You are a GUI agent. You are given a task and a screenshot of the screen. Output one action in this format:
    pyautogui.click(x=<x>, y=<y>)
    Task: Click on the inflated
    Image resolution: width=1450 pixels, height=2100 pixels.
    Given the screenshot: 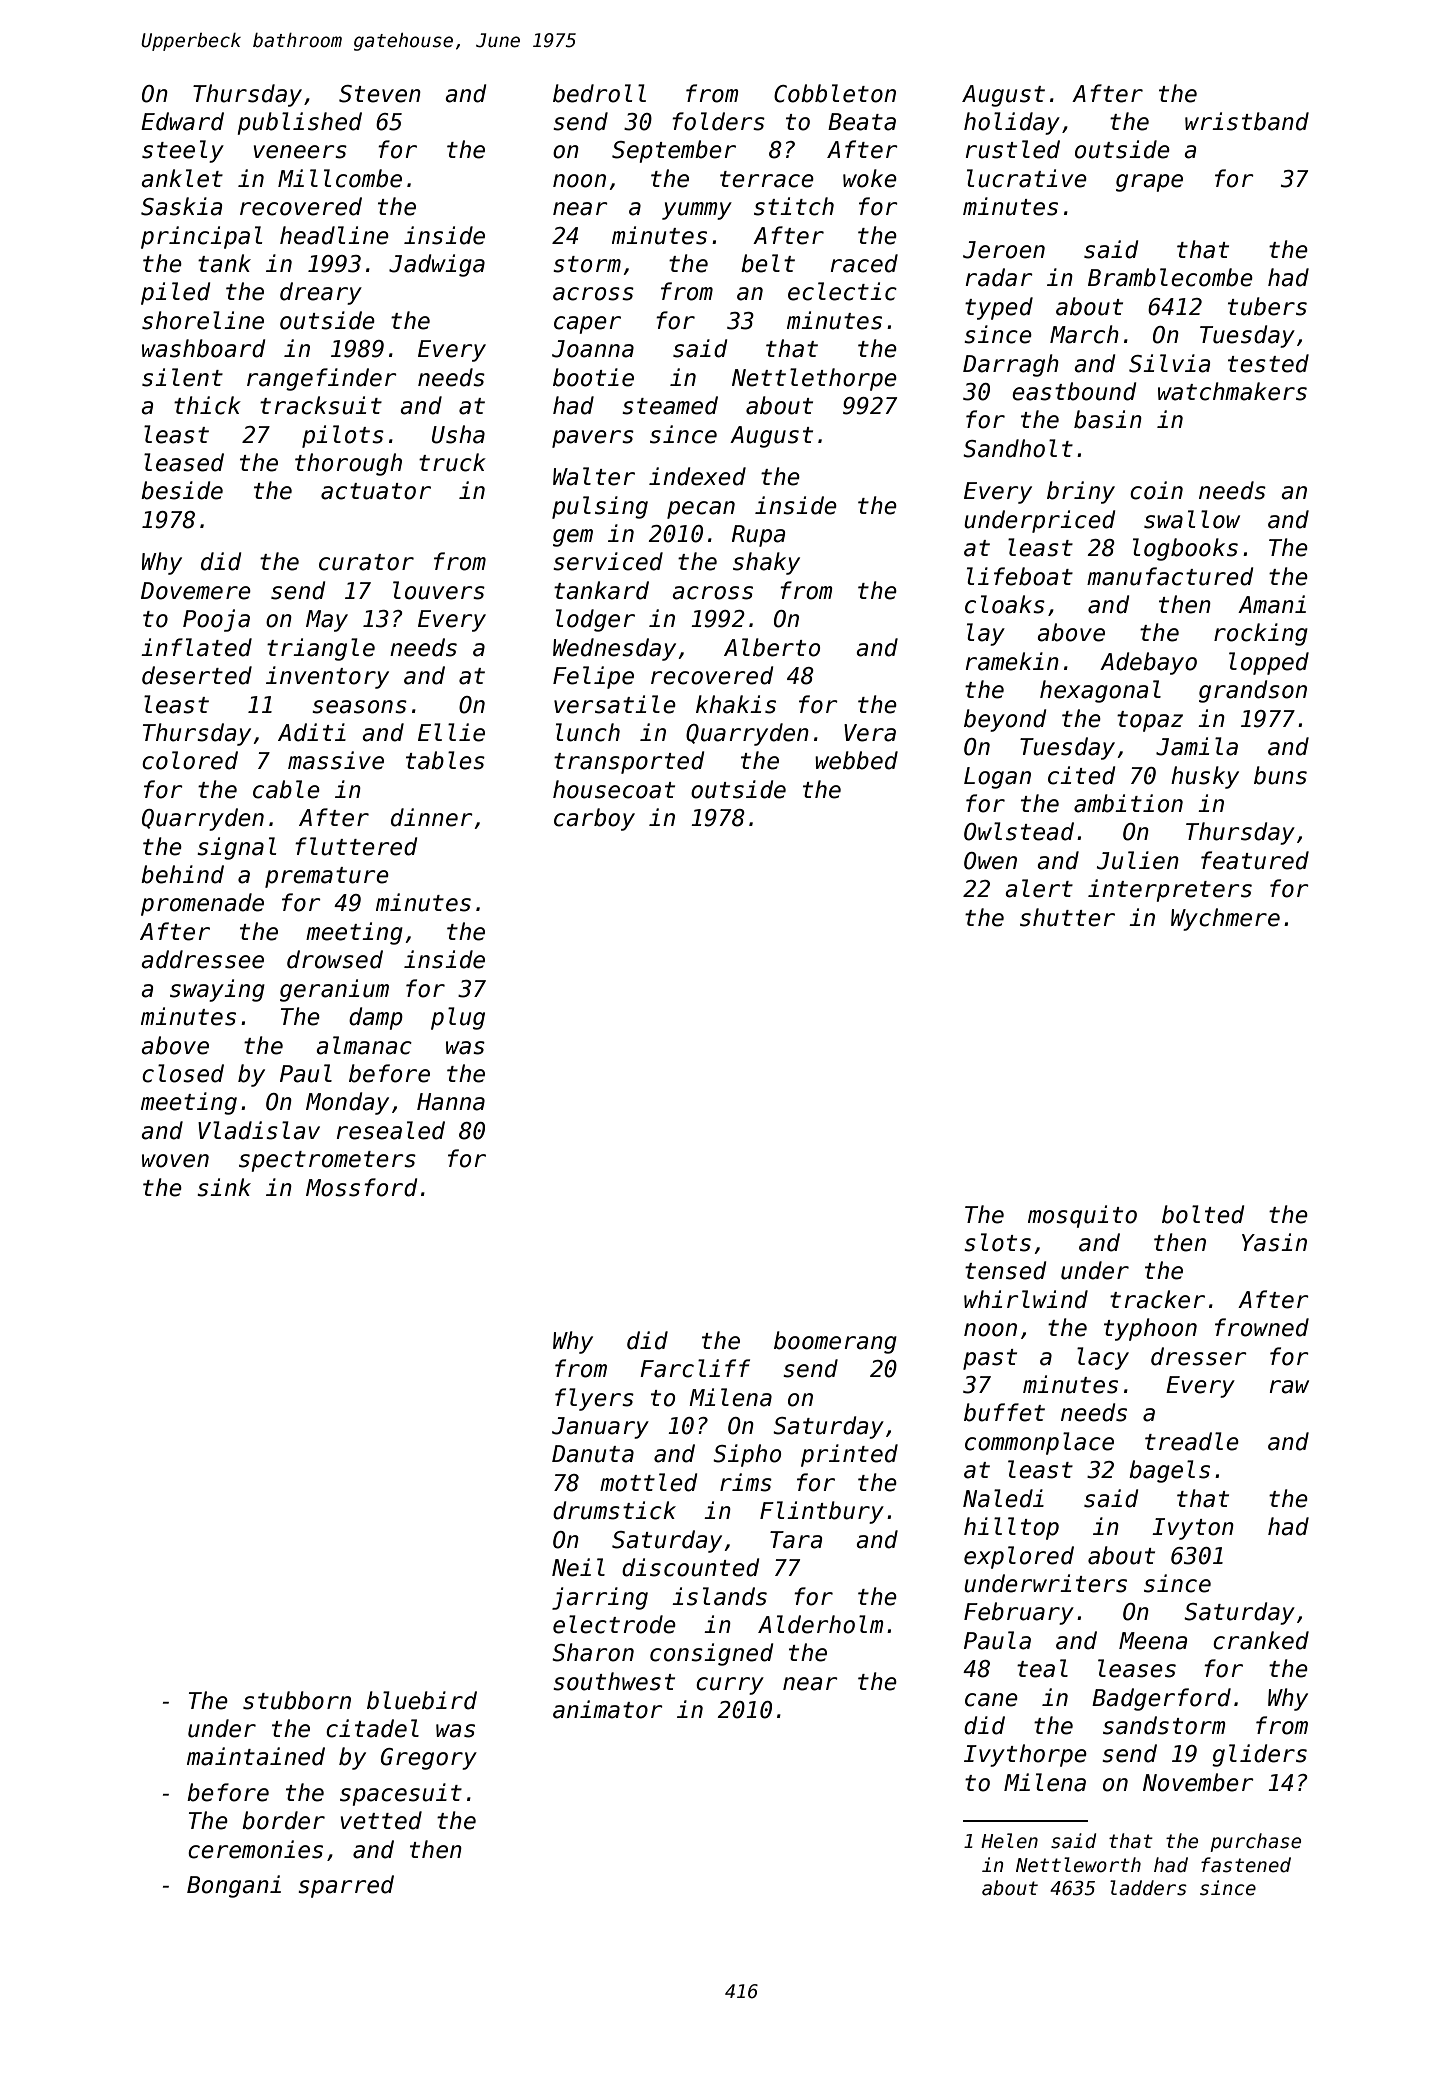 What is the action you would take?
    pyautogui.click(x=196, y=647)
